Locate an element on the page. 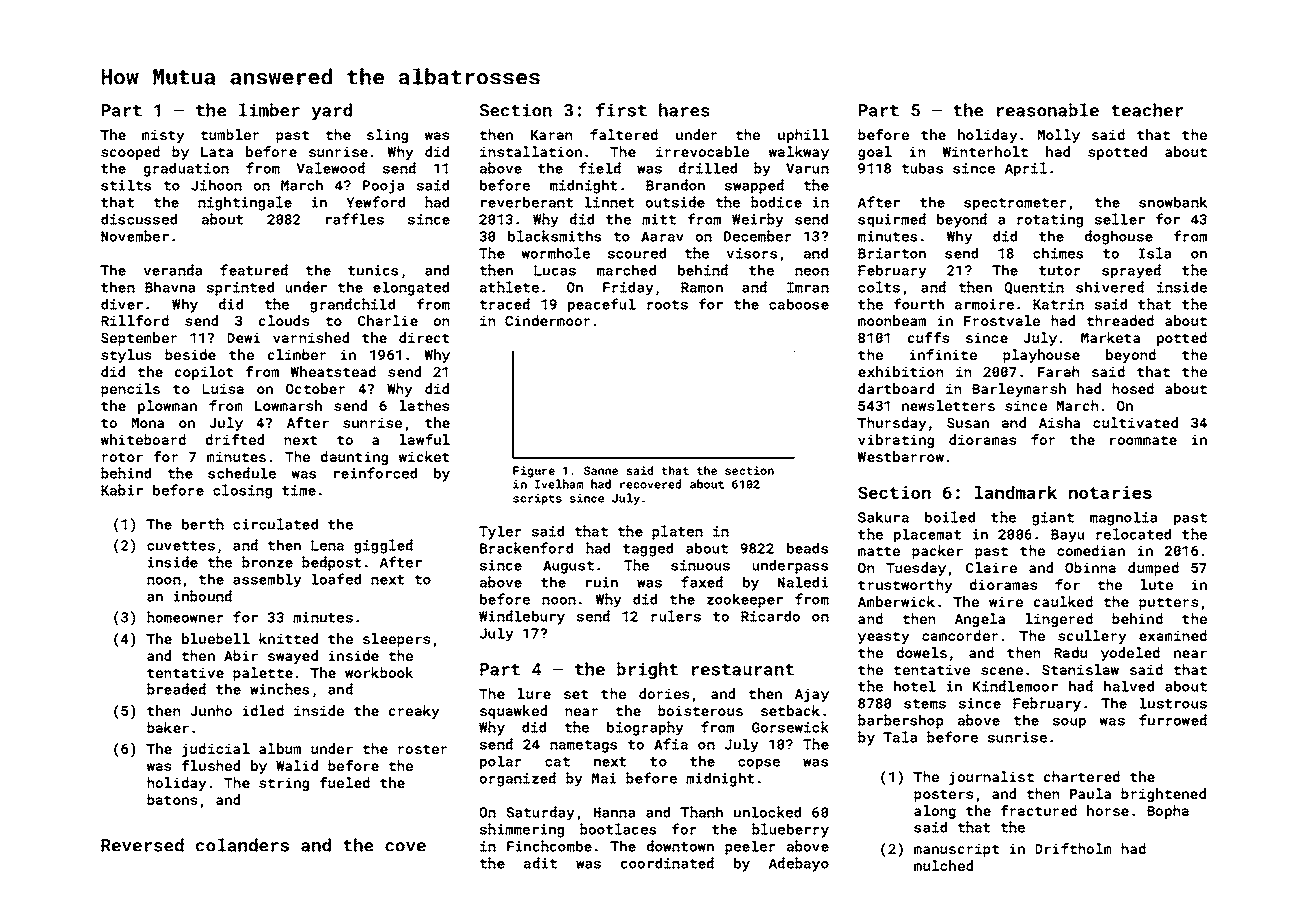 Image resolution: width=1308 pixels, height=924 pixels. reasonable is located at coordinates (1048, 110).
